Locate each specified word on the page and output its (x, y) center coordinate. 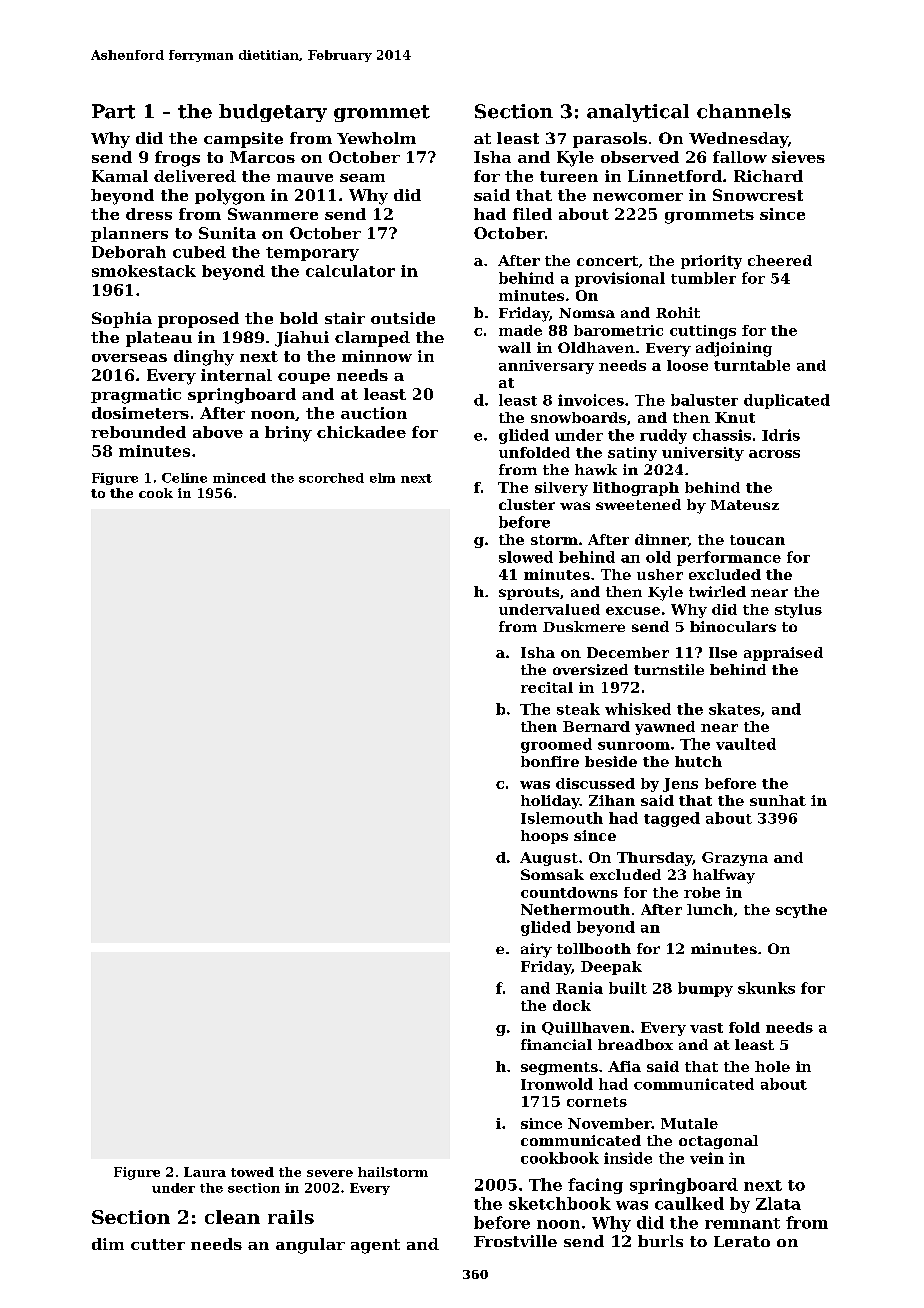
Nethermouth (575, 909)
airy (536, 950)
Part (113, 111)
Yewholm (376, 138)
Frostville (515, 1241)
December (628, 652)
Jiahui (302, 339)
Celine (184, 478)
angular (310, 1246)
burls (660, 1241)
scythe (801, 911)
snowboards (578, 417)
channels (744, 111)
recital (547, 687)
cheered (780, 260)
